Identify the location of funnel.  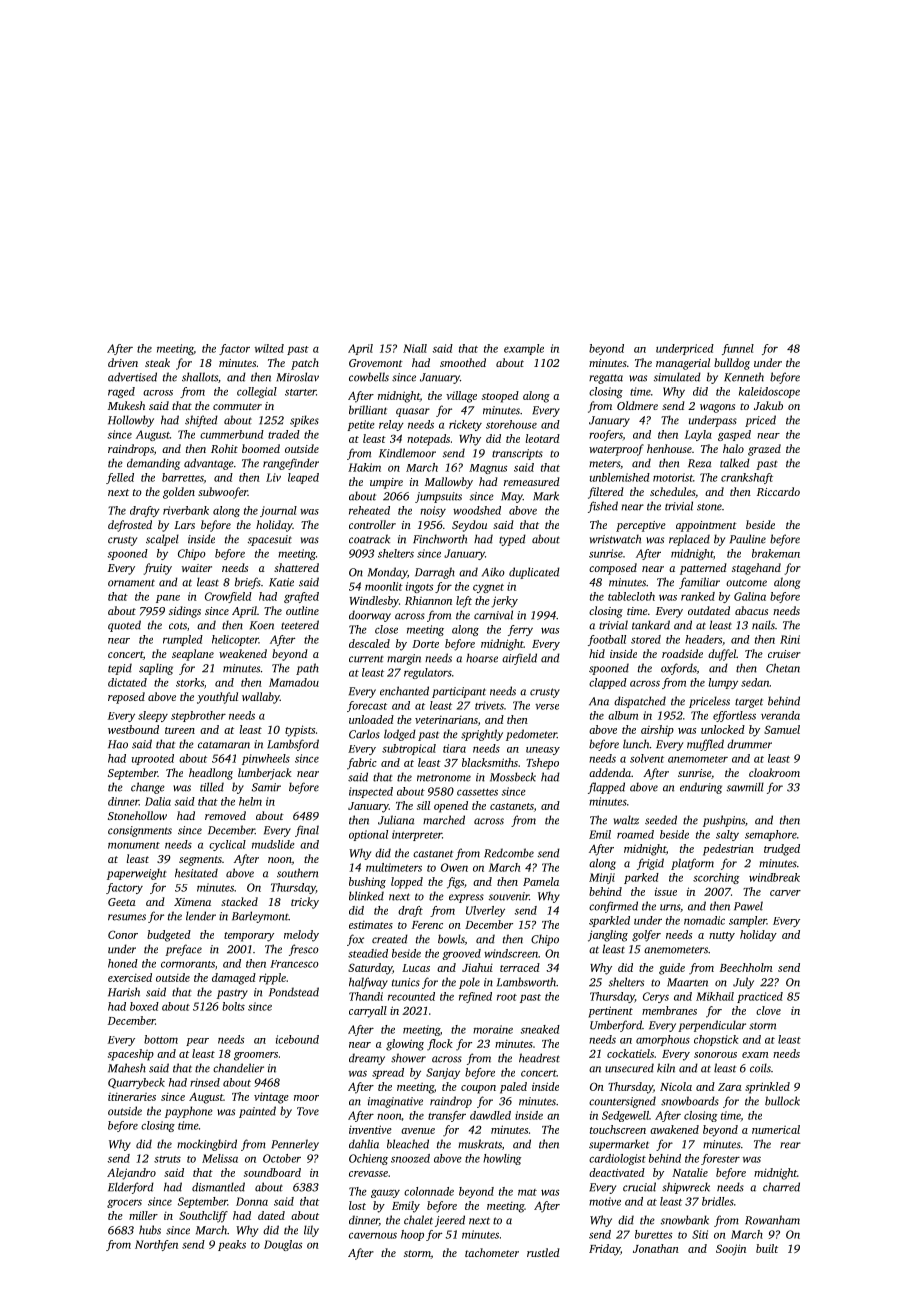
(738, 349).
